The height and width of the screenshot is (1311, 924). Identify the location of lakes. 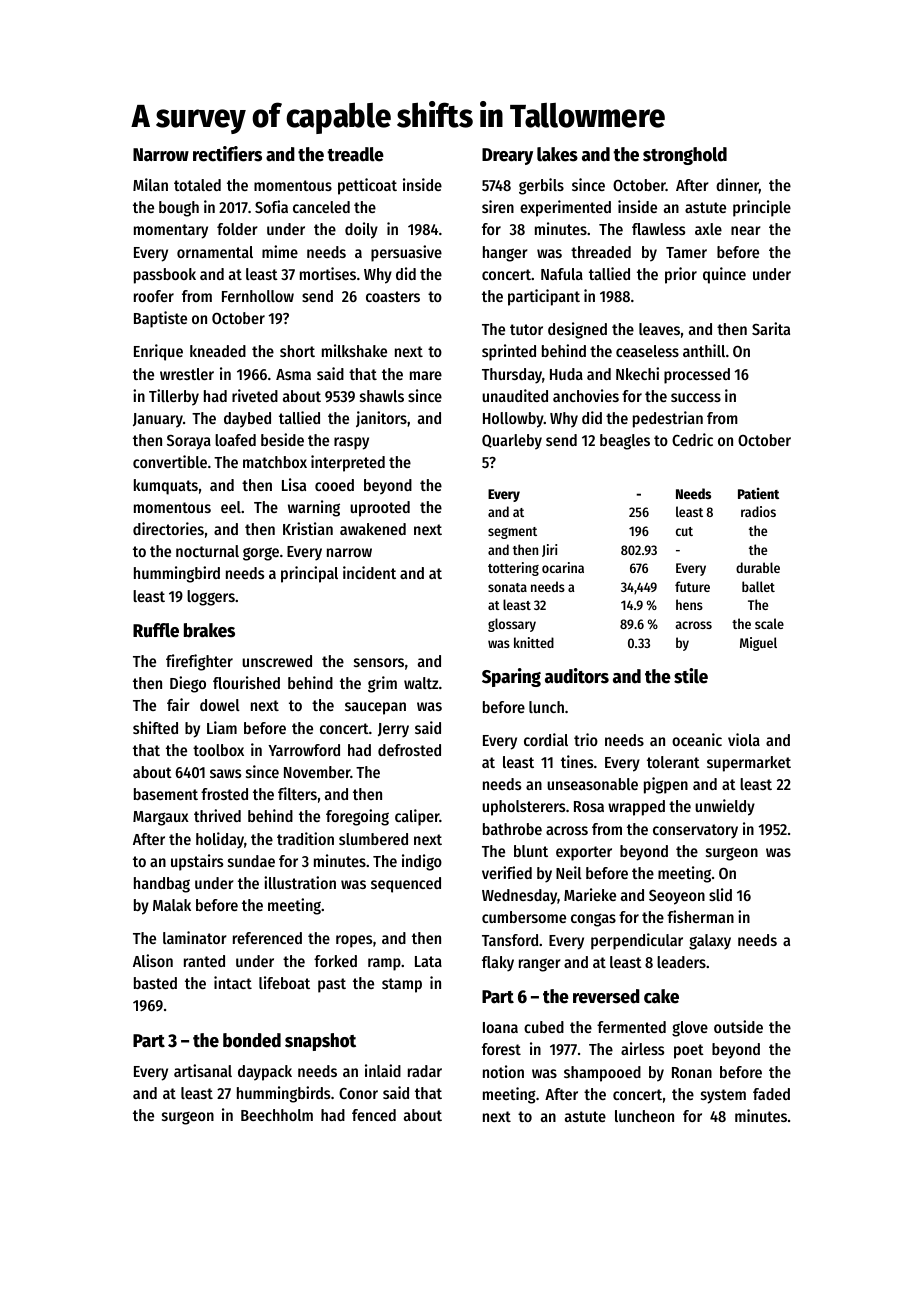
(557, 154).
